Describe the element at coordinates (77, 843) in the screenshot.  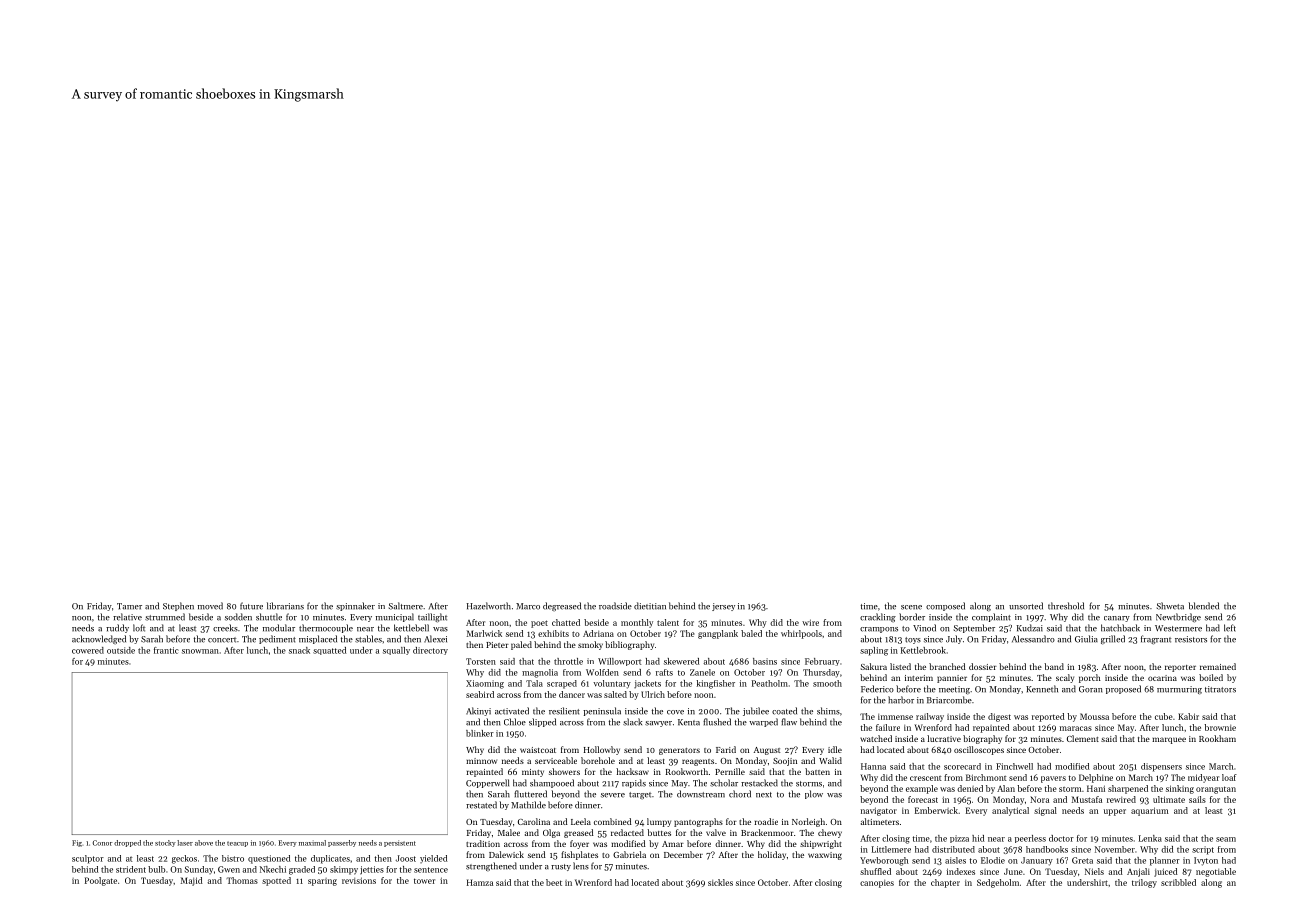
I see `Fig` at that location.
